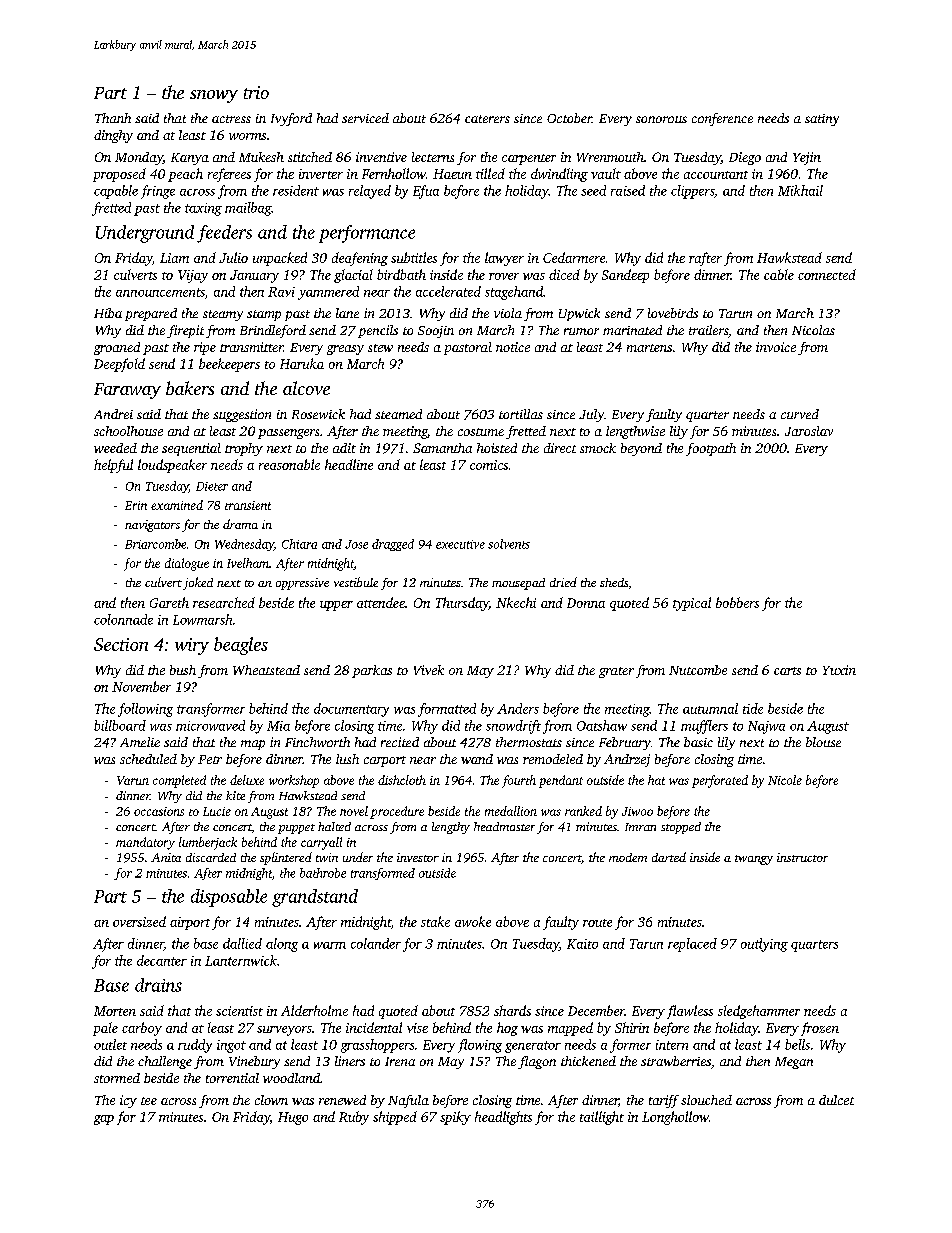 This screenshot has width=952, height=1233. I want to click on pencils, so click(378, 331).
